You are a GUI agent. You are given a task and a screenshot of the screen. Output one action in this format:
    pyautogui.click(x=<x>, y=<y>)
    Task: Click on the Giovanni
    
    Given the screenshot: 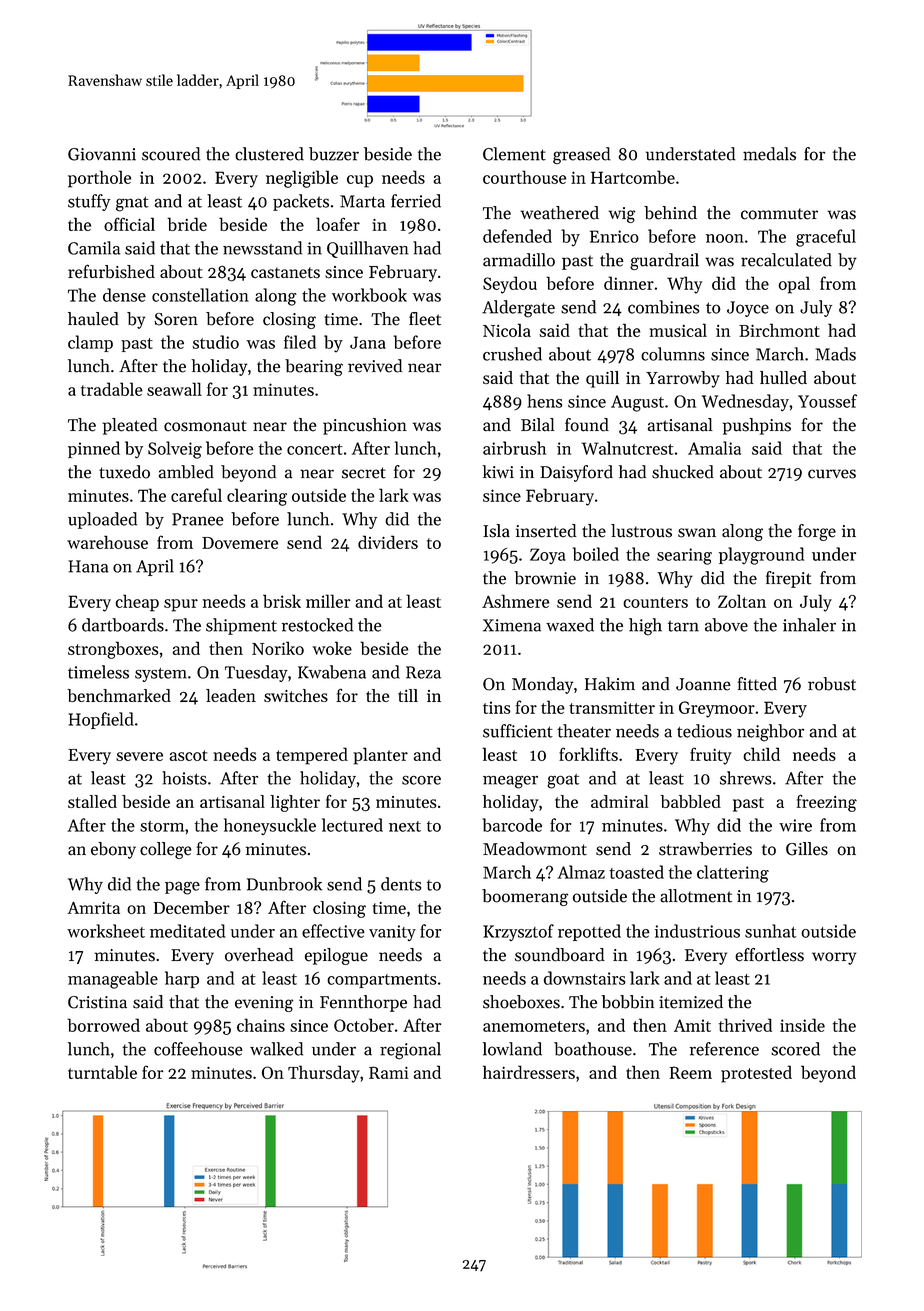 What is the action you would take?
    pyautogui.click(x=102, y=154)
